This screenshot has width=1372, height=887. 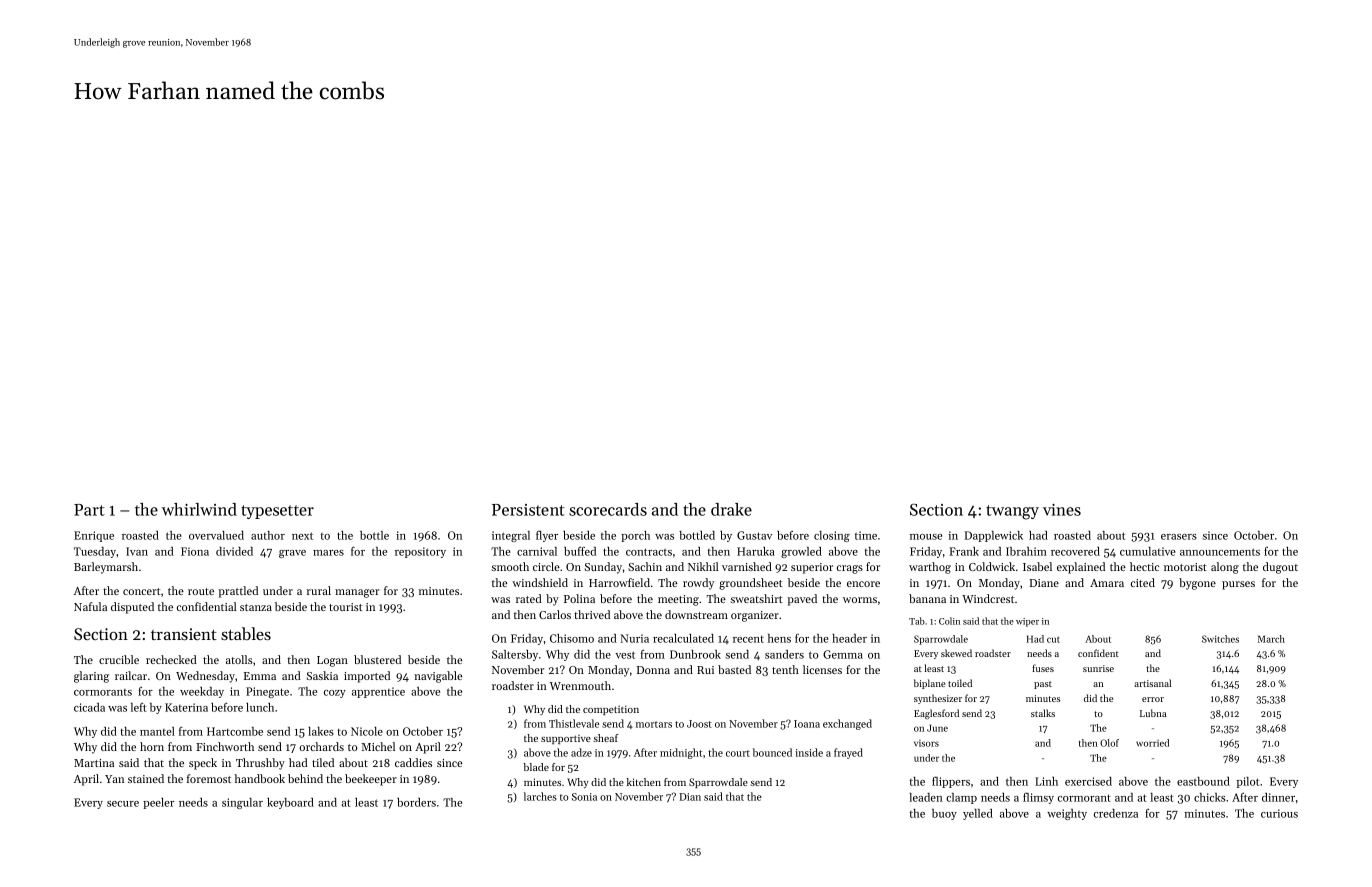 I want to click on Olof, so click(x=1109, y=743).
